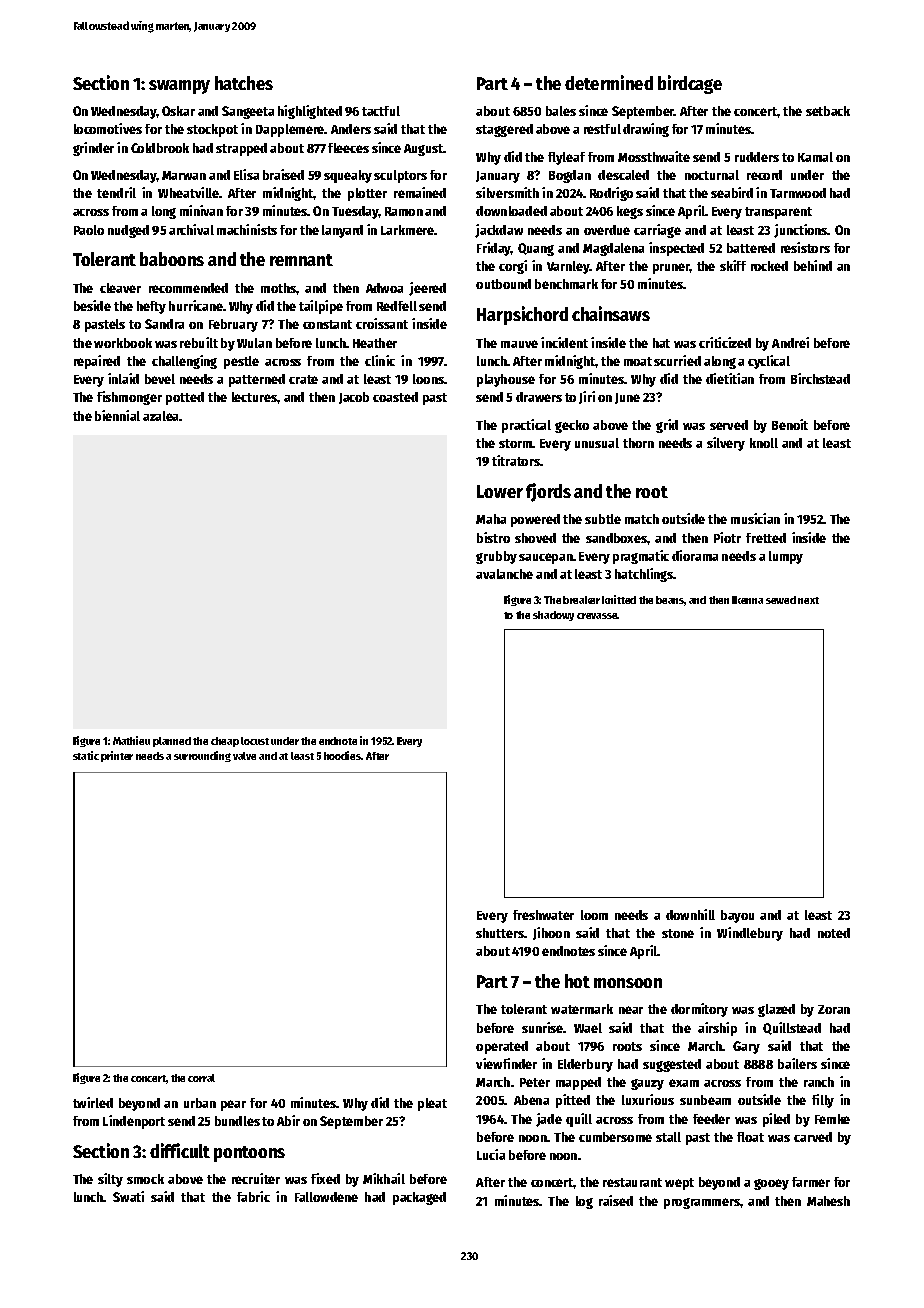 The width and height of the image is (924, 1308). Describe the element at coordinates (690, 84) in the image. I see `birdcage` at that location.
